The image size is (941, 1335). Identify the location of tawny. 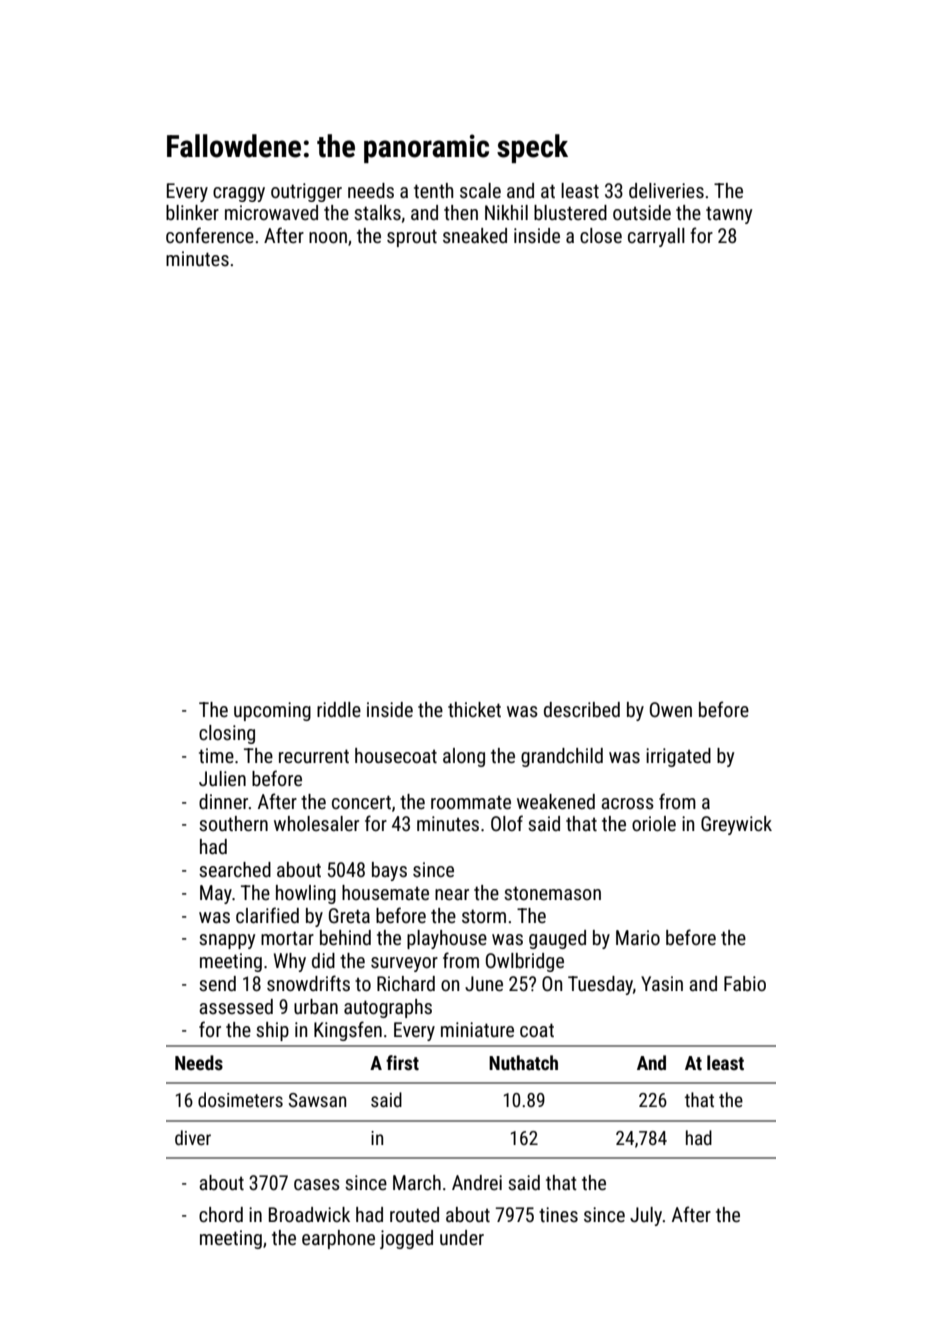
(729, 215).
